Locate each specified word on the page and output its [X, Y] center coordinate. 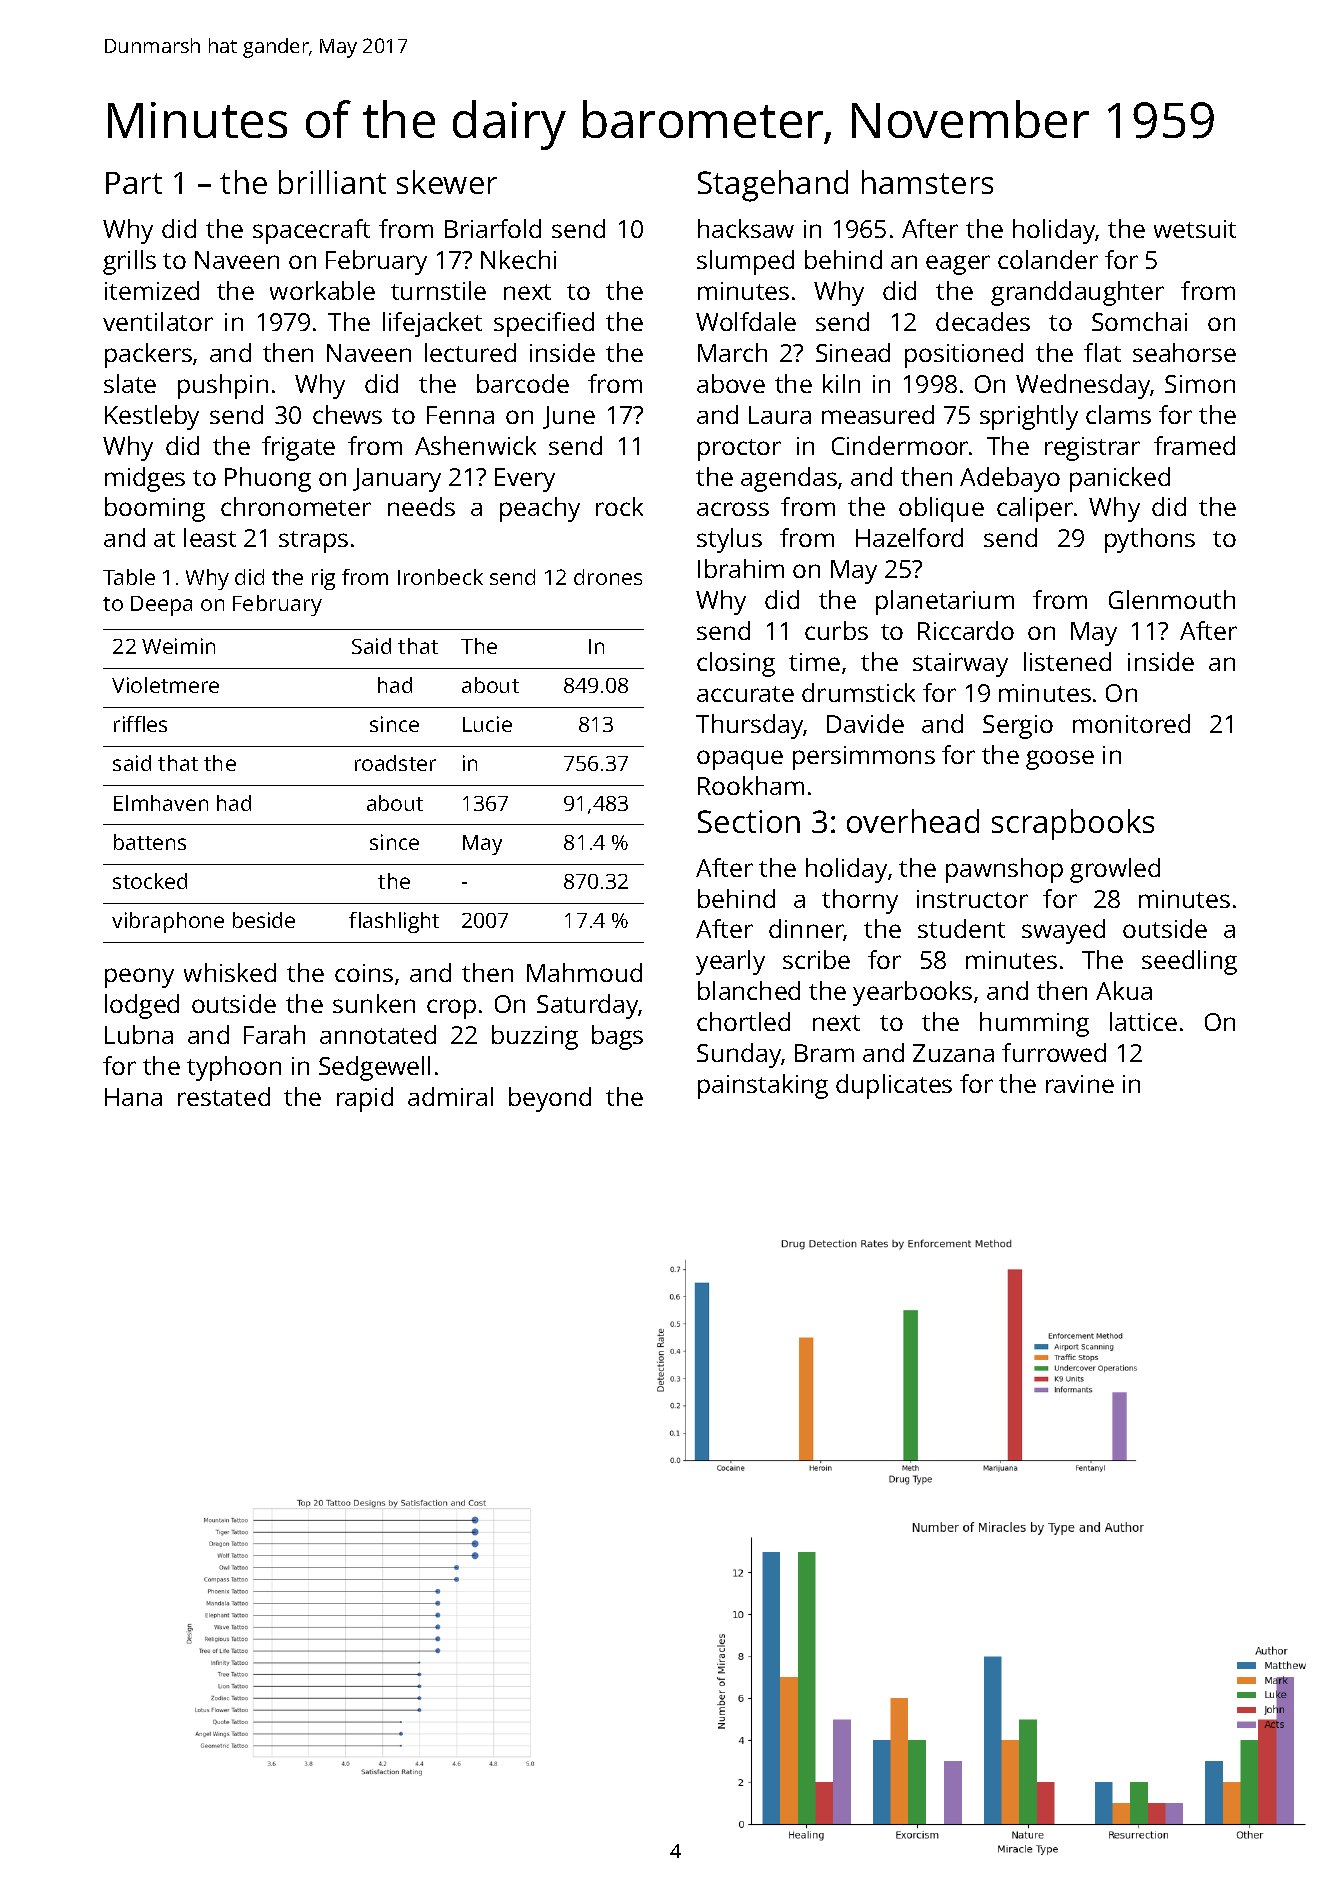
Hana [133, 1097]
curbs [836, 630]
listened [1067, 661]
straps [313, 542]
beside [264, 920]
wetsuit [1195, 229]
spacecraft [311, 231]
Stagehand [773, 186]
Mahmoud [584, 972]
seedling [1189, 962]
